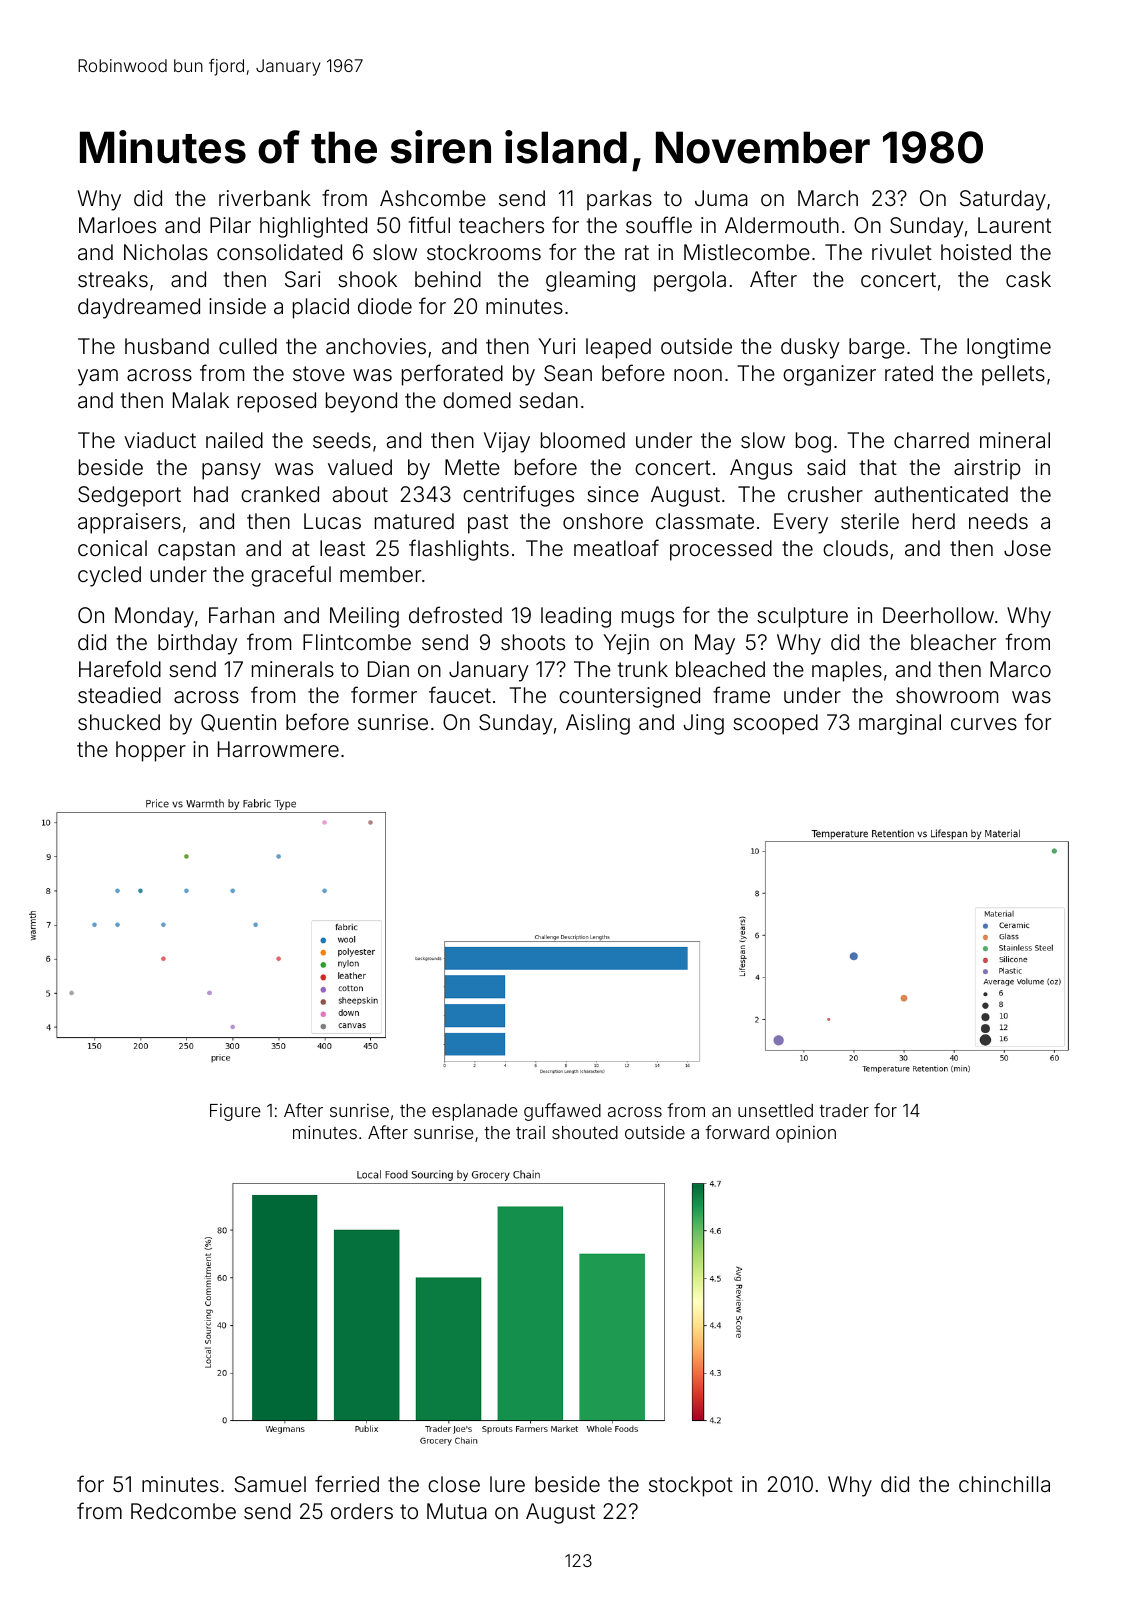  I want to click on guffawed, so click(562, 1112).
